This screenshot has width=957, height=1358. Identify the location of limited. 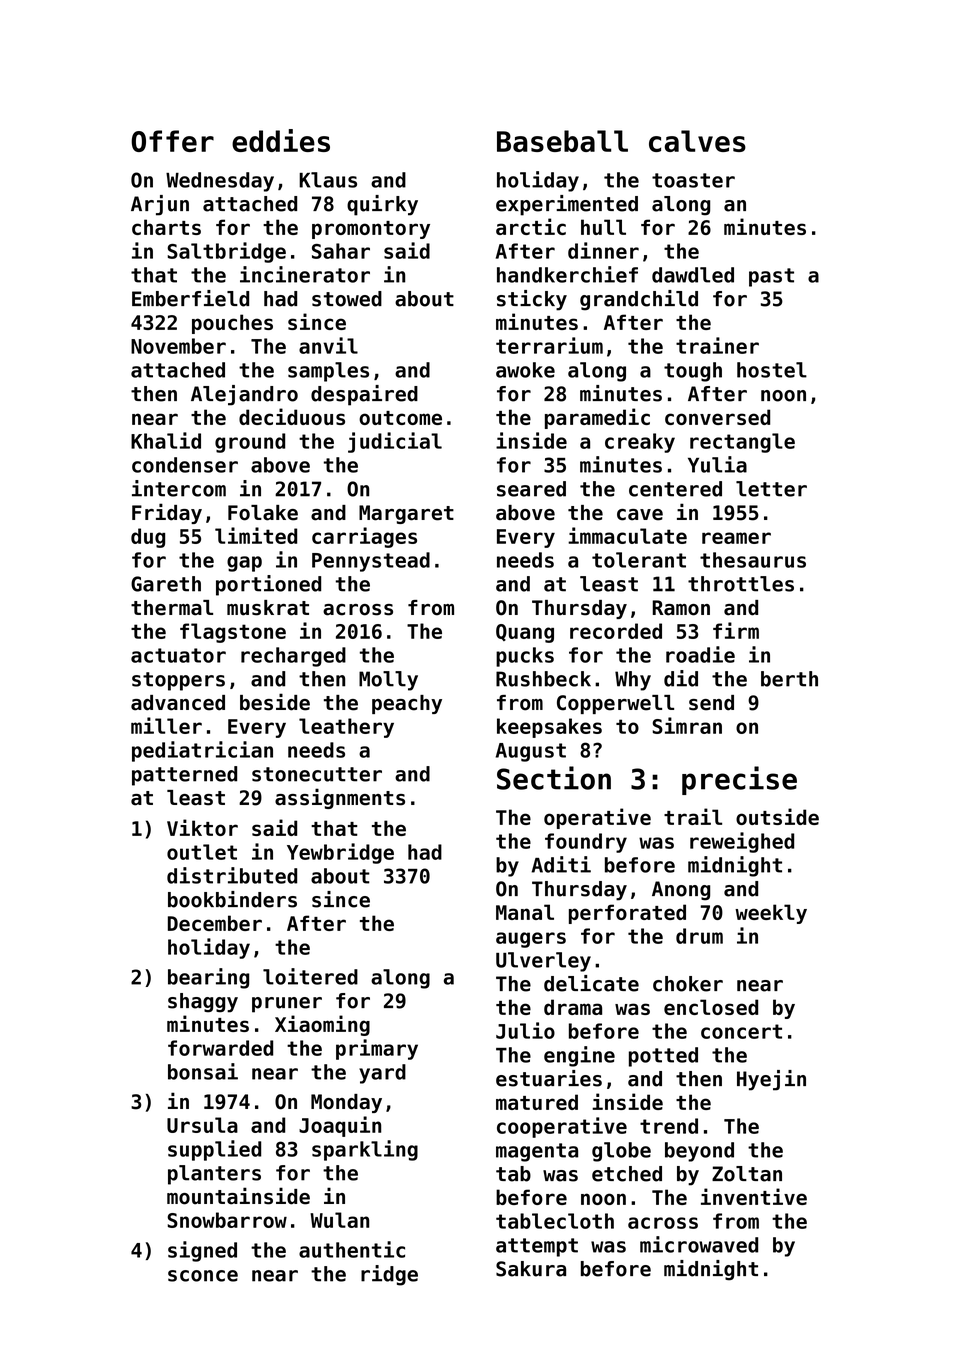
(256, 535).
